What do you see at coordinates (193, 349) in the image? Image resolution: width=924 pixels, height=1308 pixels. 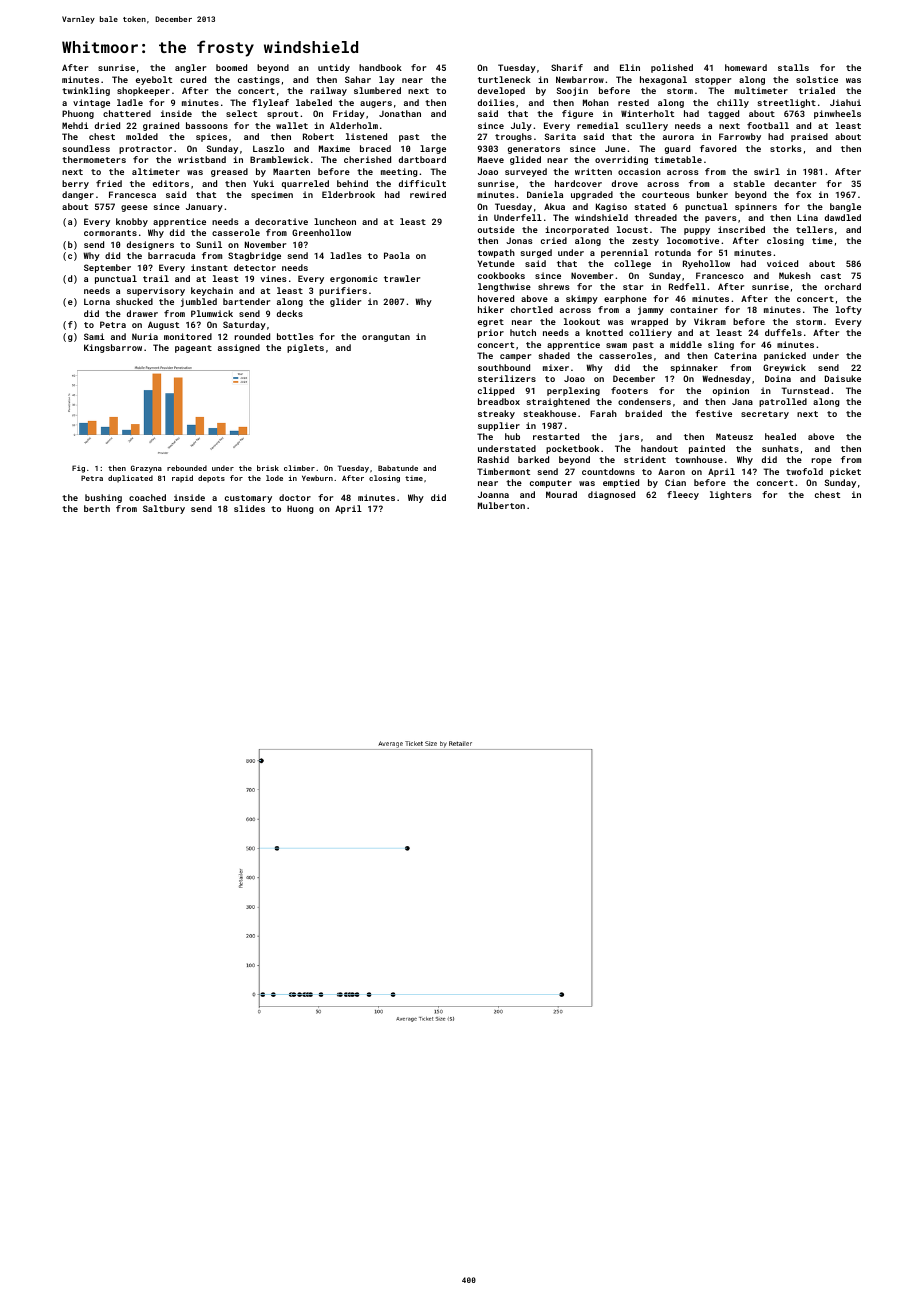 I see `pageant` at bounding box center [193, 349].
